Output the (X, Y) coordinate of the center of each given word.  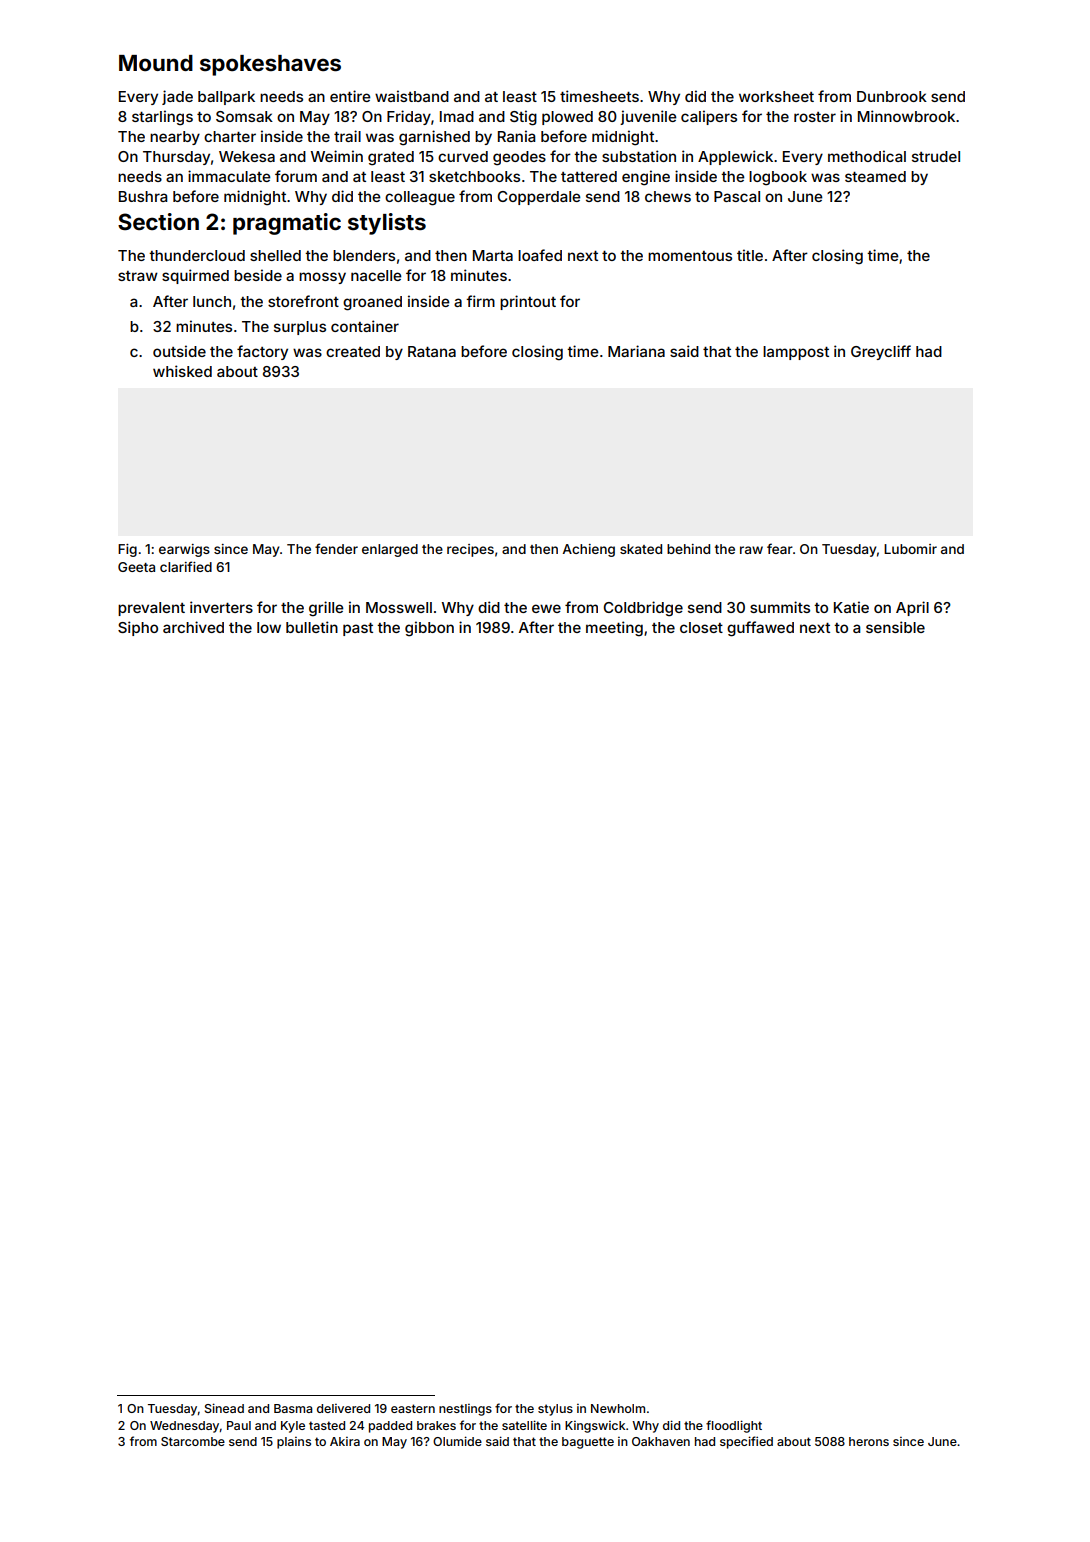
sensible (895, 627)
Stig (523, 118)
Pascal (737, 196)
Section (158, 221)
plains (294, 1443)
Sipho (138, 628)
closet (701, 627)
